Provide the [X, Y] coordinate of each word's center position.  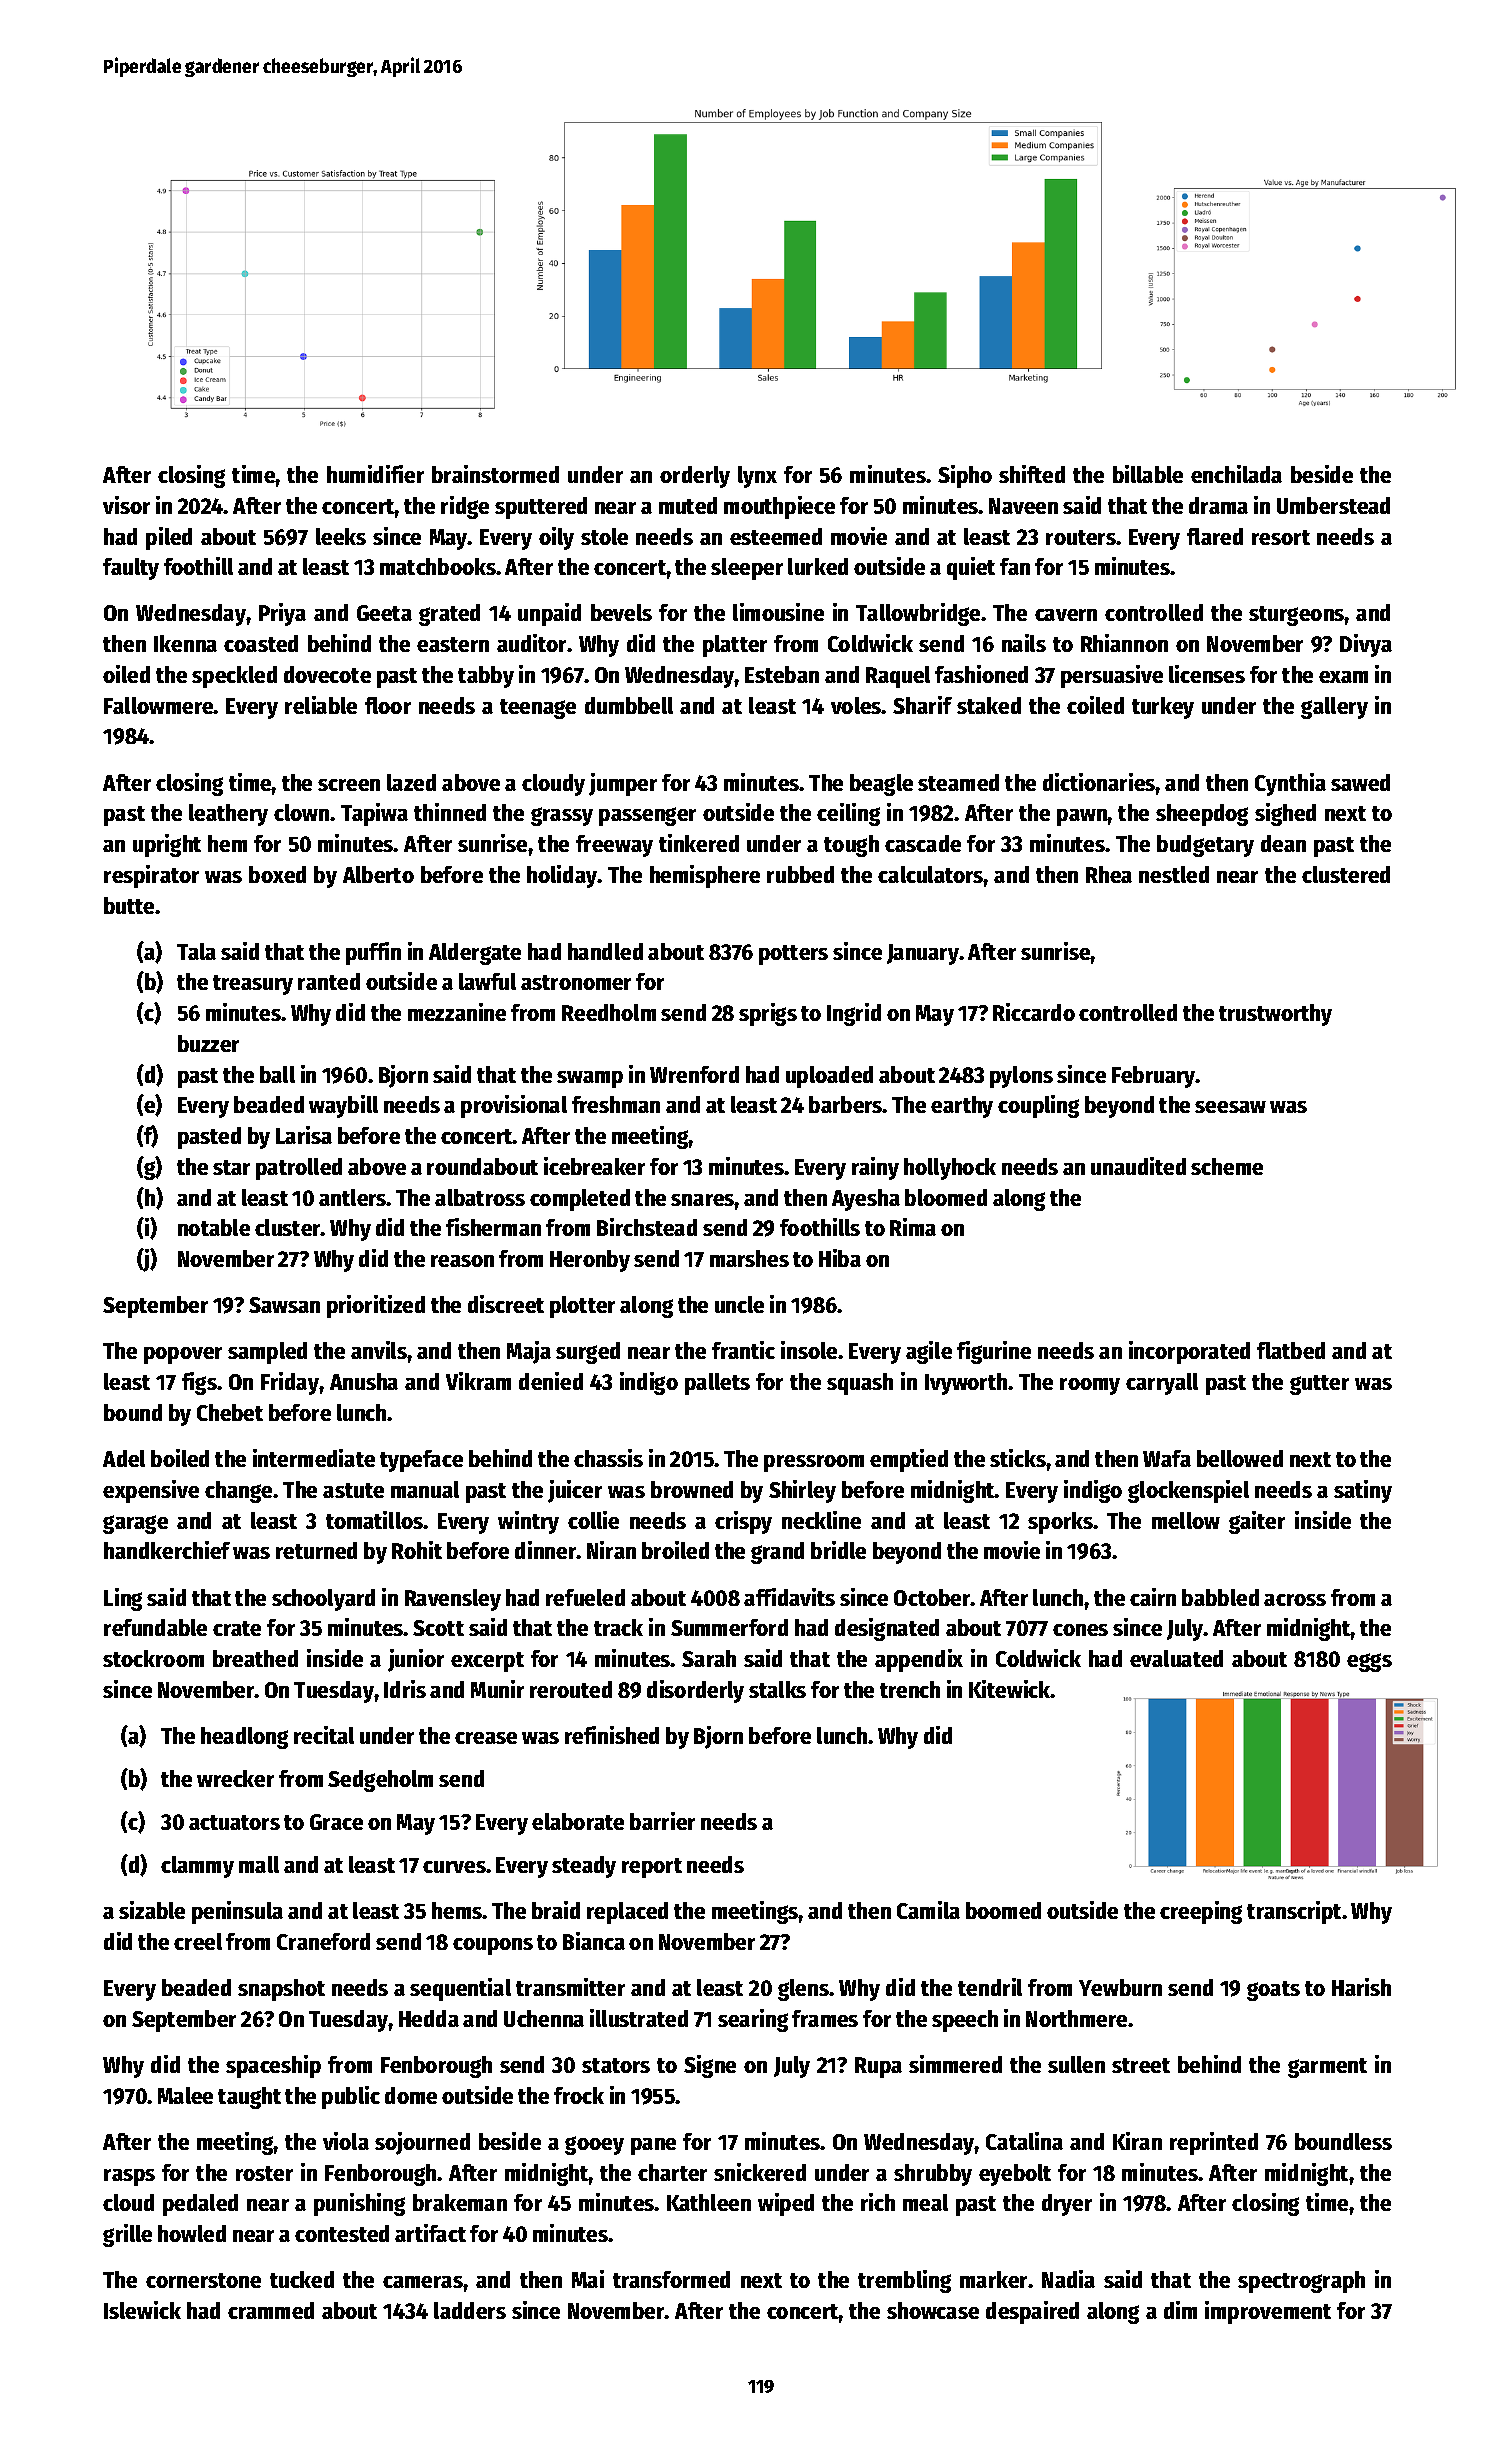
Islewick [142, 2310]
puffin [373, 953]
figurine [994, 1352]
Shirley [802, 1491]
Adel [124, 1458]
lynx [757, 477]
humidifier [375, 474]
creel [198, 1941]
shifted [1032, 474]
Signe [710, 2066]
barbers [846, 1104]
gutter [1319, 1385]
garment [1327, 2068]
